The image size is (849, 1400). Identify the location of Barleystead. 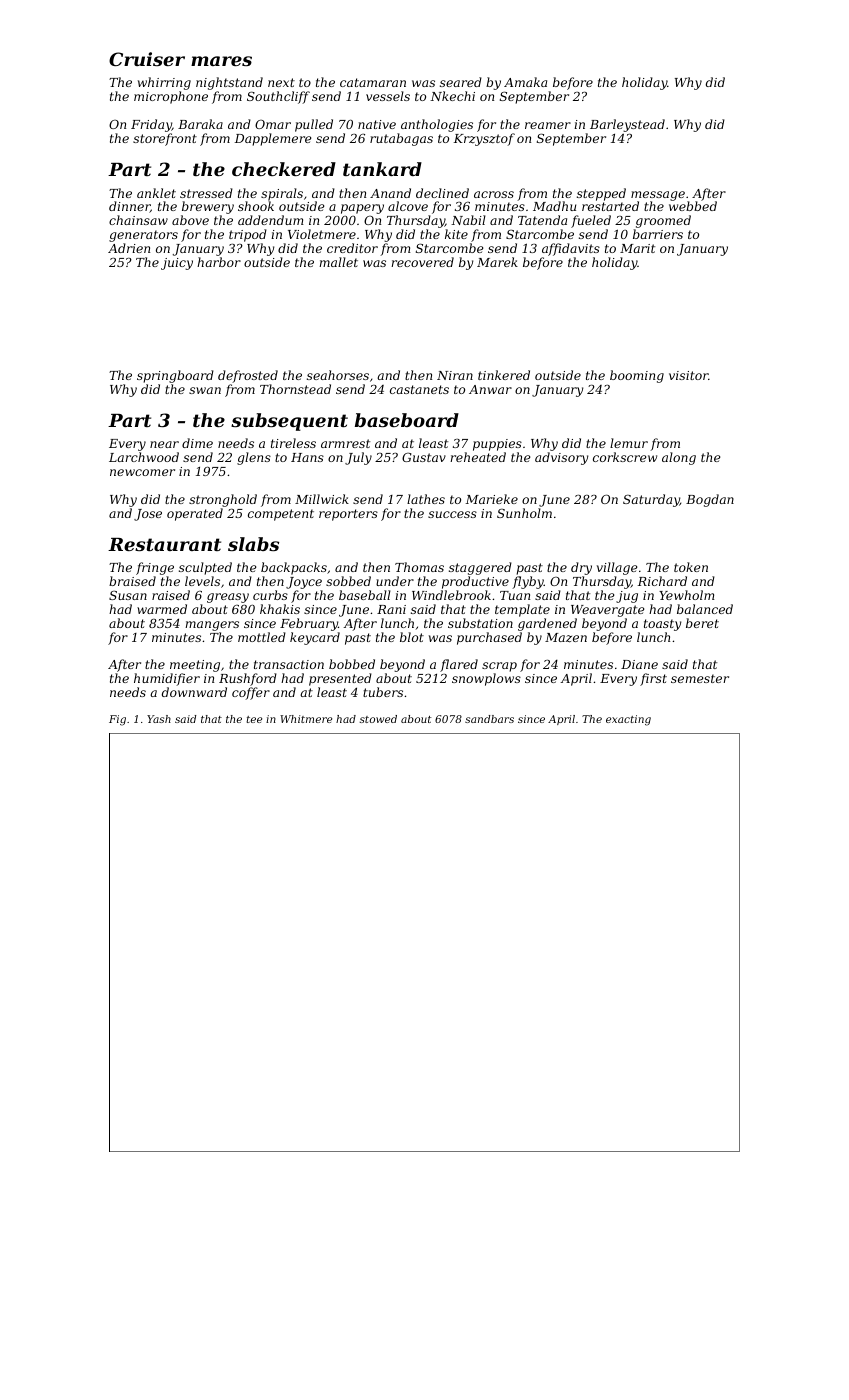
(627, 125).
